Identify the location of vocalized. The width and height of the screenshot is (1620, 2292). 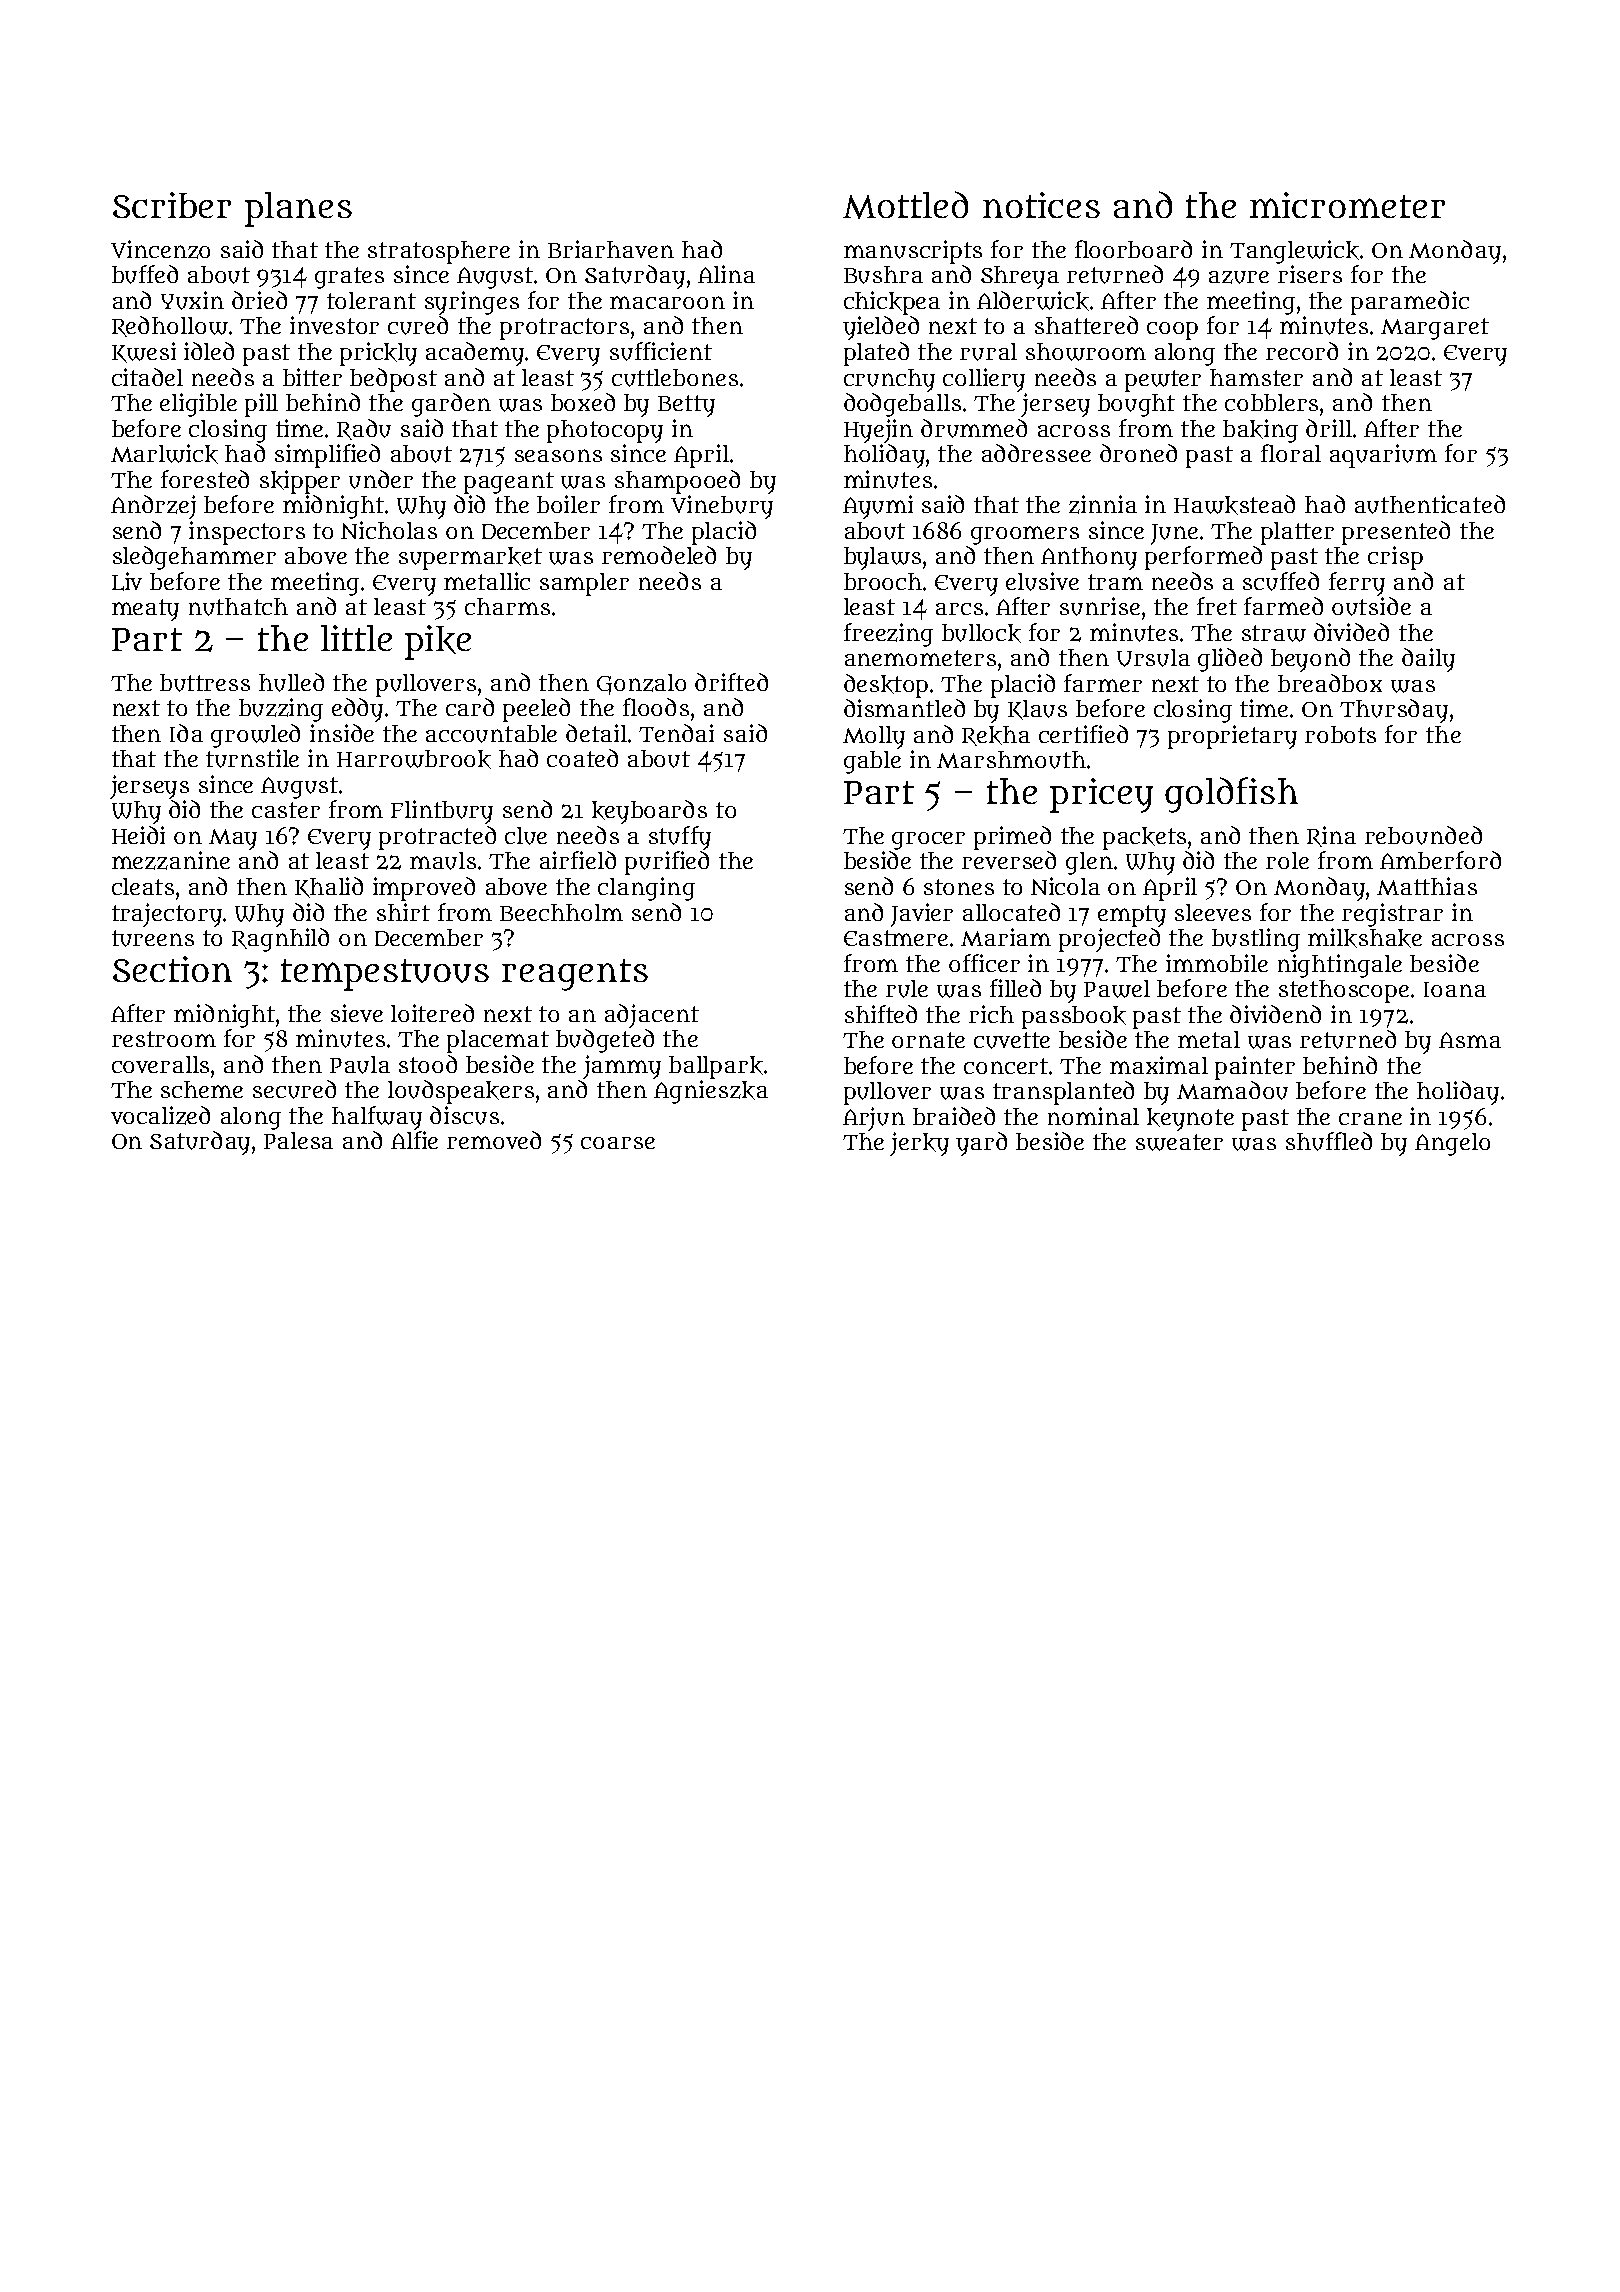
(160, 1115).
